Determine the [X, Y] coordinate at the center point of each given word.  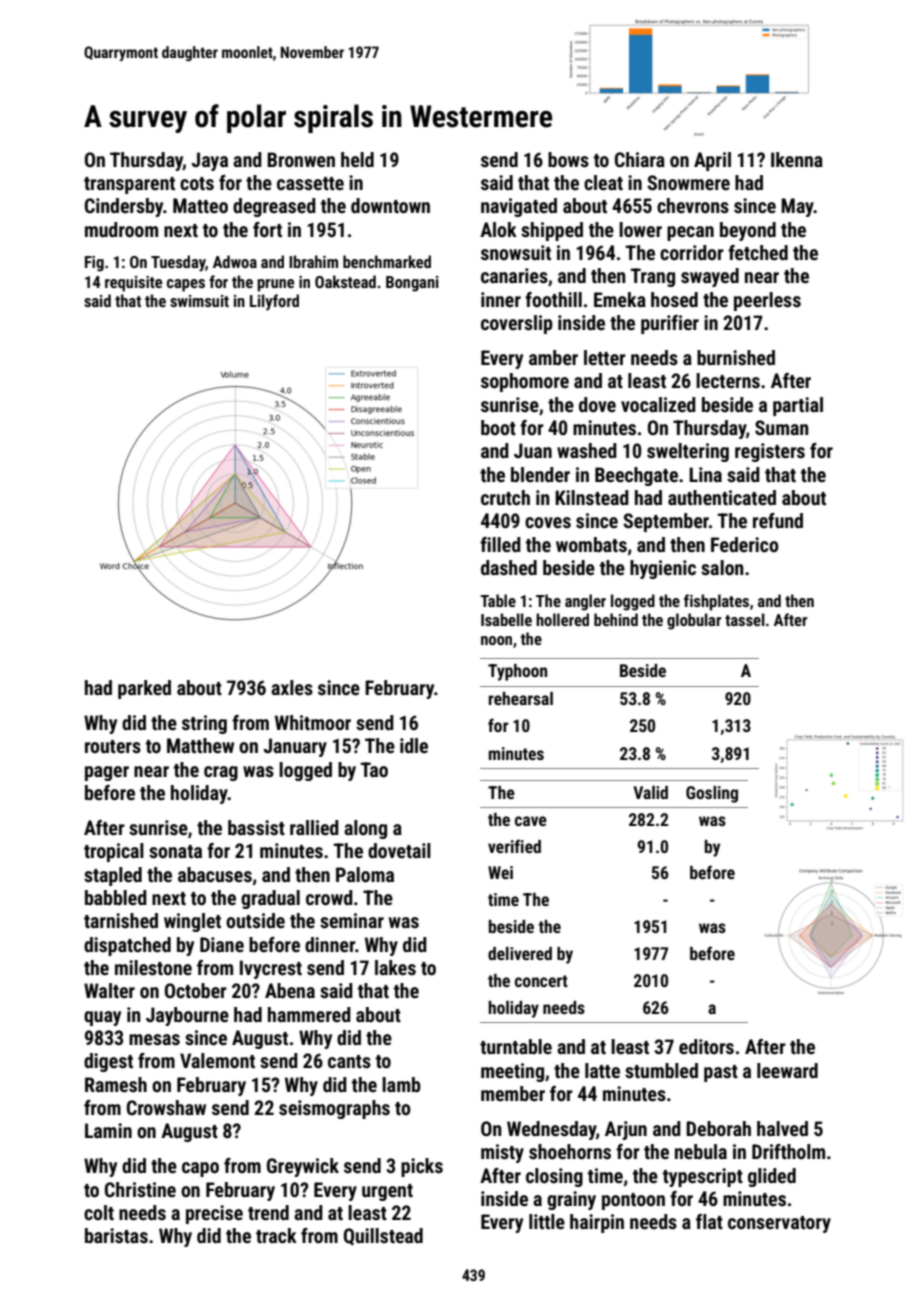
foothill [553, 299]
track [276, 1235]
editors [706, 1046]
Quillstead [383, 1236]
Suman [781, 427]
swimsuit [199, 301]
